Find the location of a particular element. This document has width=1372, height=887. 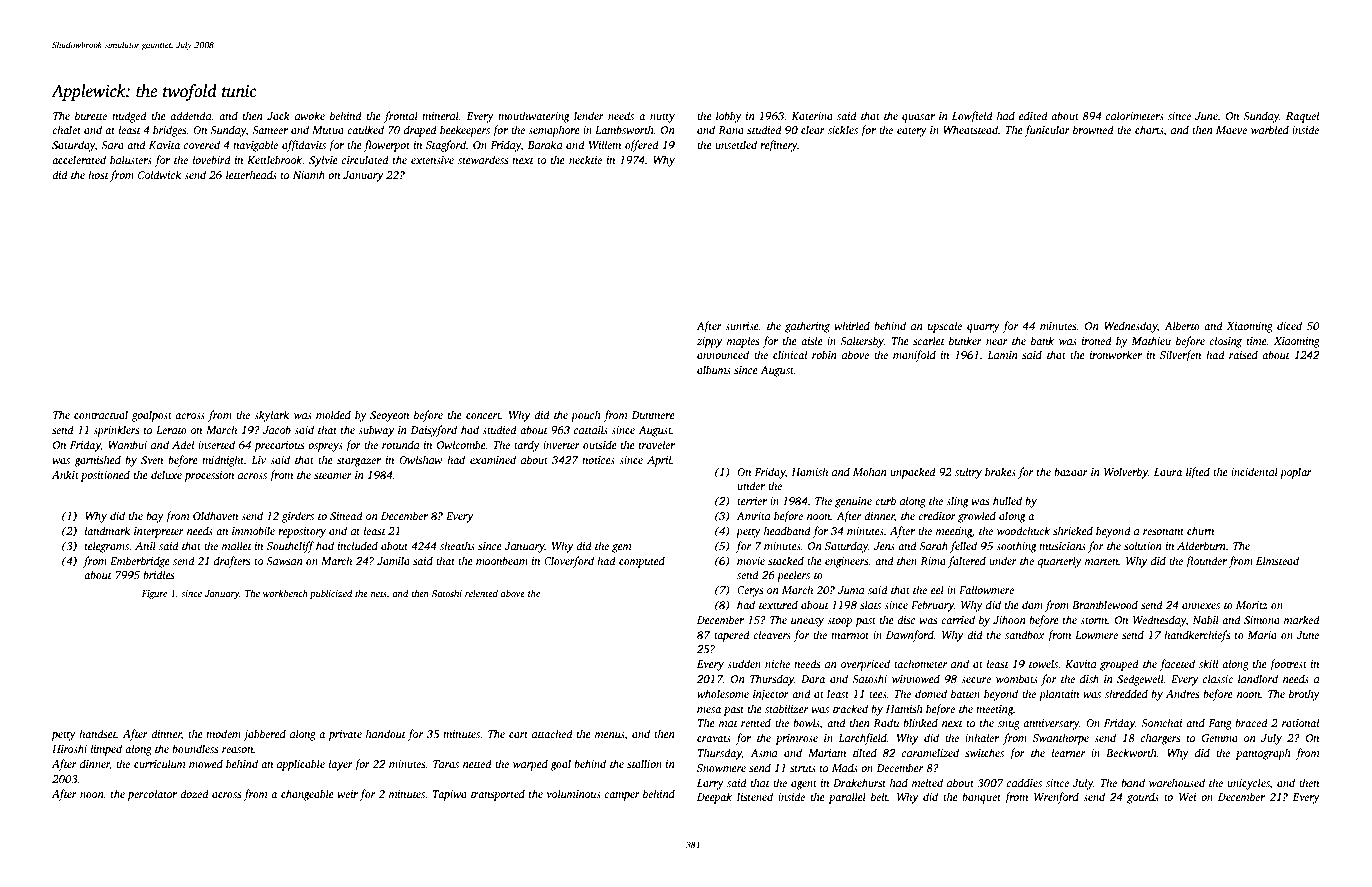

wholesome is located at coordinates (723, 693).
